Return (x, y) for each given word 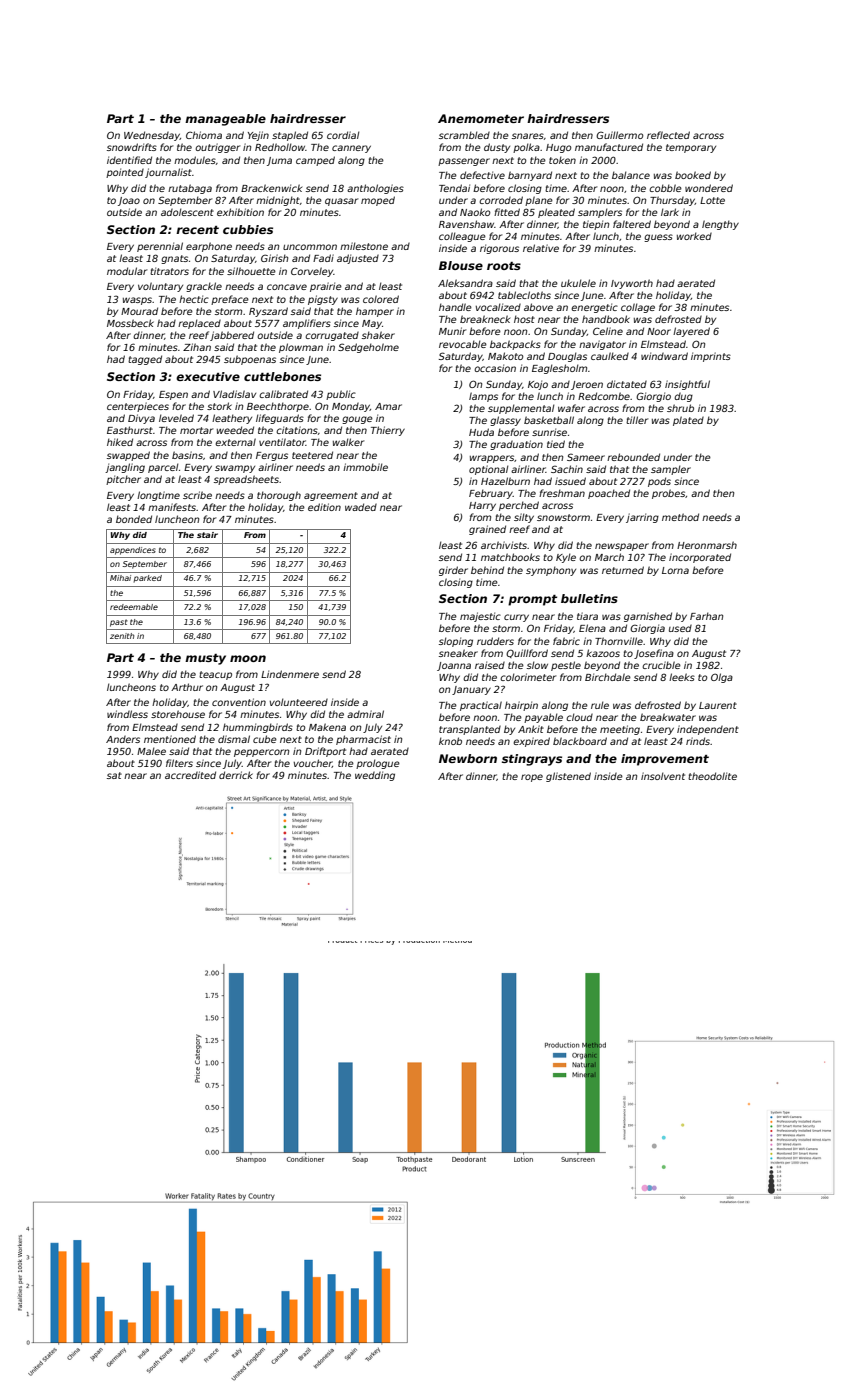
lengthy (720, 225)
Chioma (204, 135)
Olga (722, 678)
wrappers (492, 459)
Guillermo (619, 135)
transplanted (470, 730)
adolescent (187, 212)
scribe (197, 495)
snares (528, 136)
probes (668, 494)
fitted (507, 212)
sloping (456, 642)
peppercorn (261, 753)
